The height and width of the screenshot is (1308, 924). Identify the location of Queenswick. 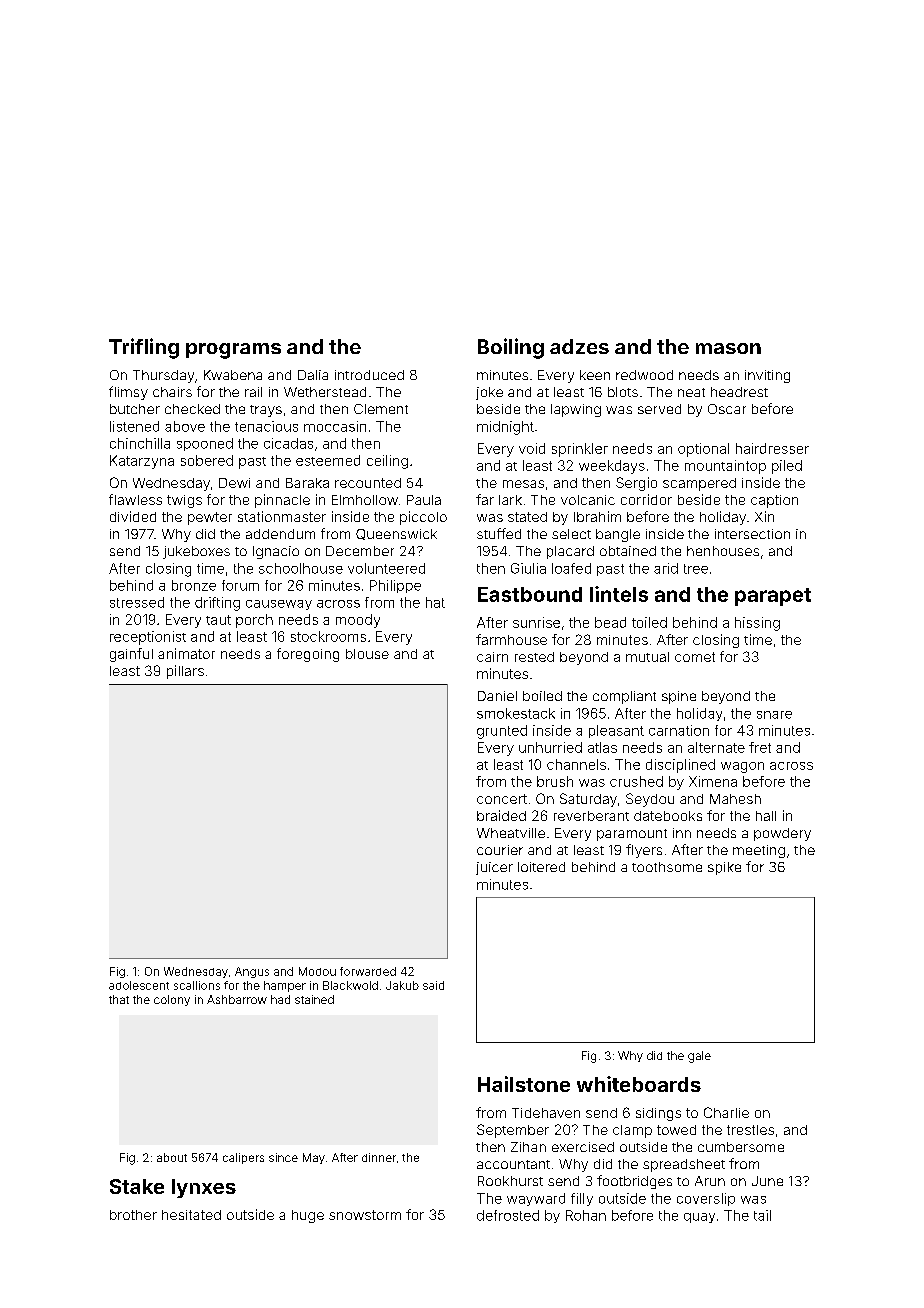
(396, 534).
